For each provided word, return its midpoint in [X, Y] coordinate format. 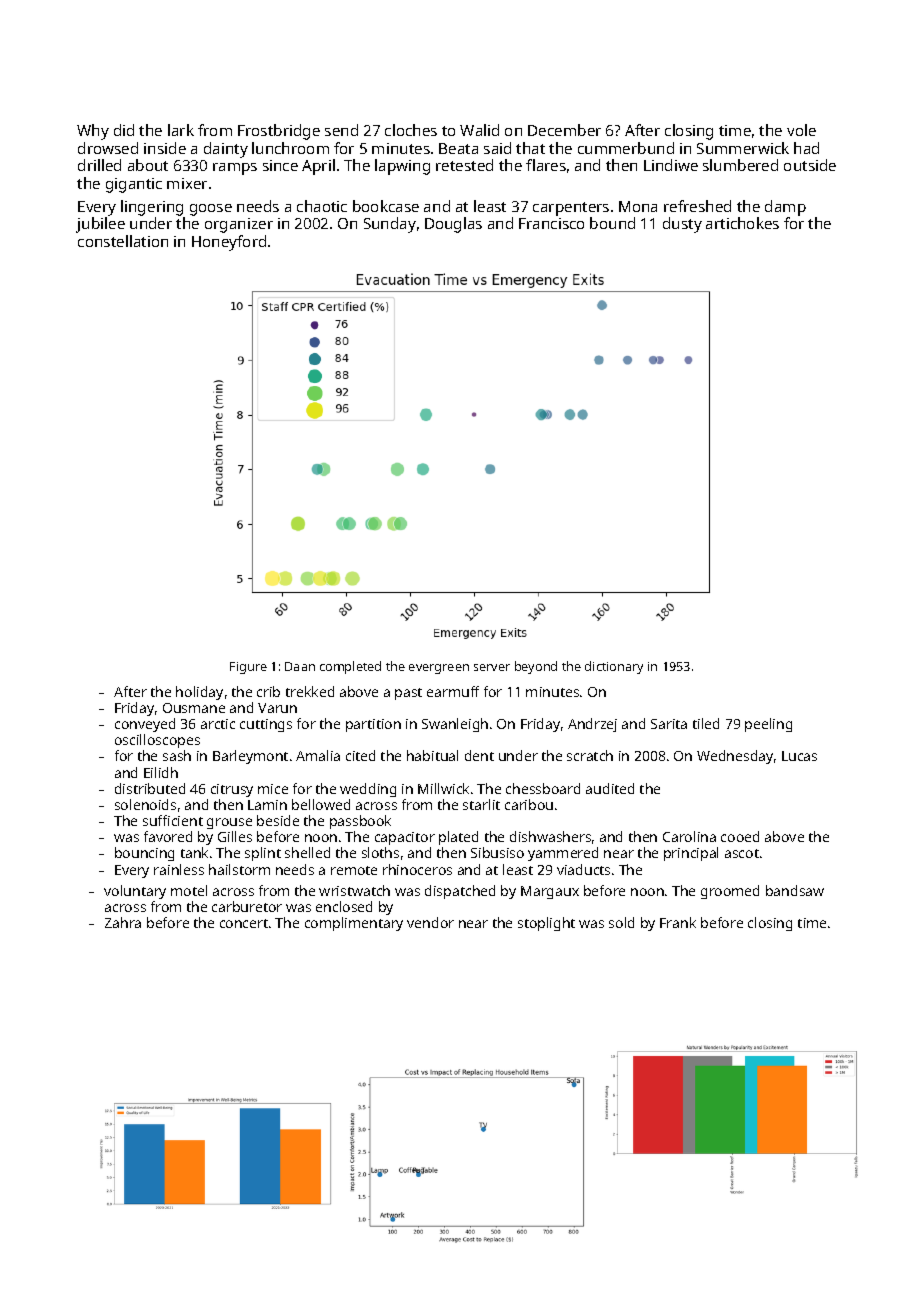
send [341, 130]
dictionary [614, 667]
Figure [248, 668]
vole [801, 130]
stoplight [546, 924]
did [124, 130]
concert [244, 923]
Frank [678, 922]
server [492, 667]
